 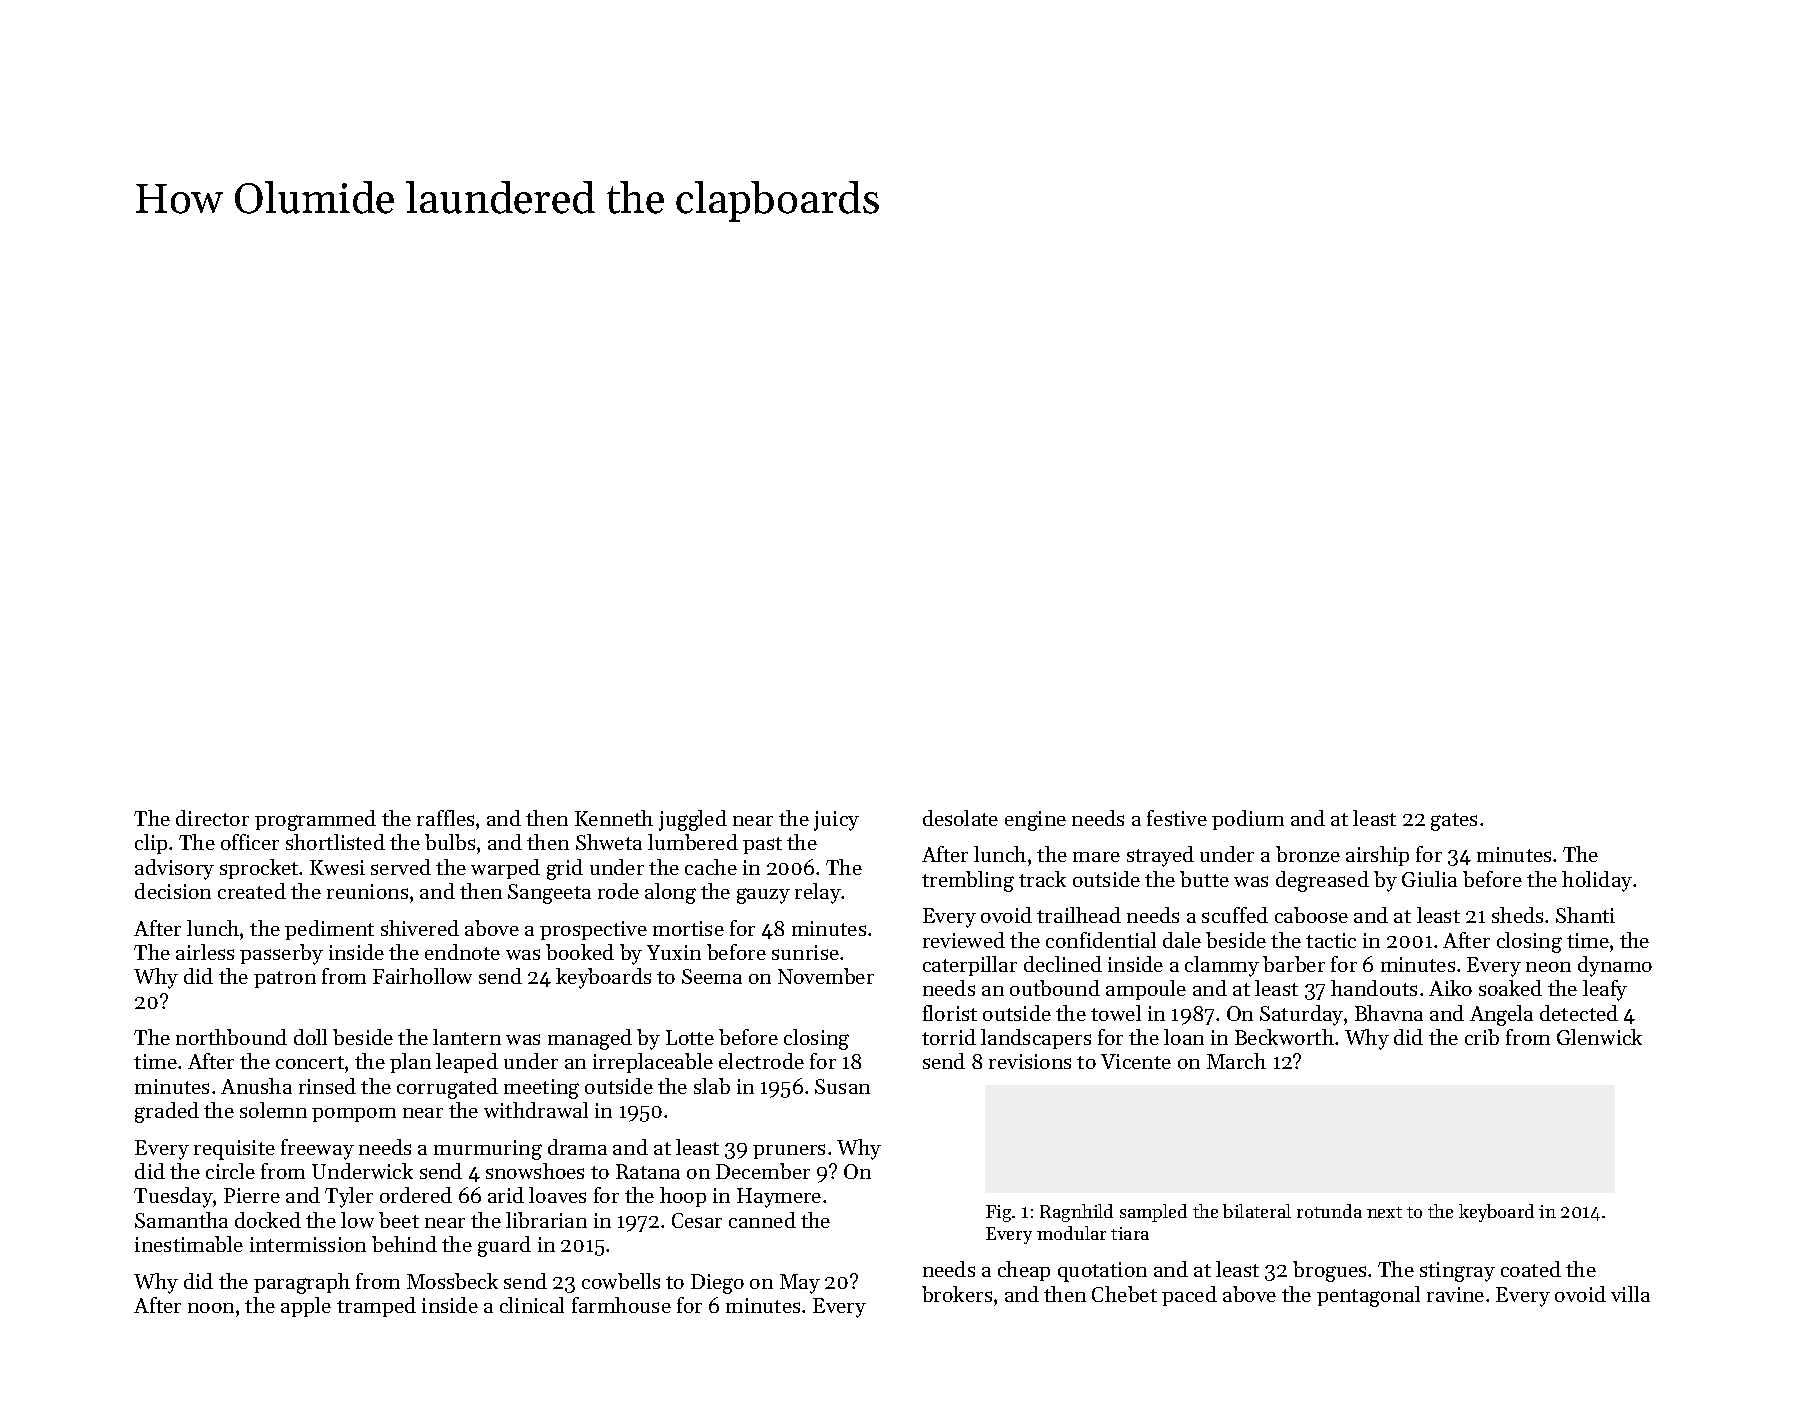 What do you see at coordinates (1177, 818) in the image?
I see `festive` at bounding box center [1177, 818].
